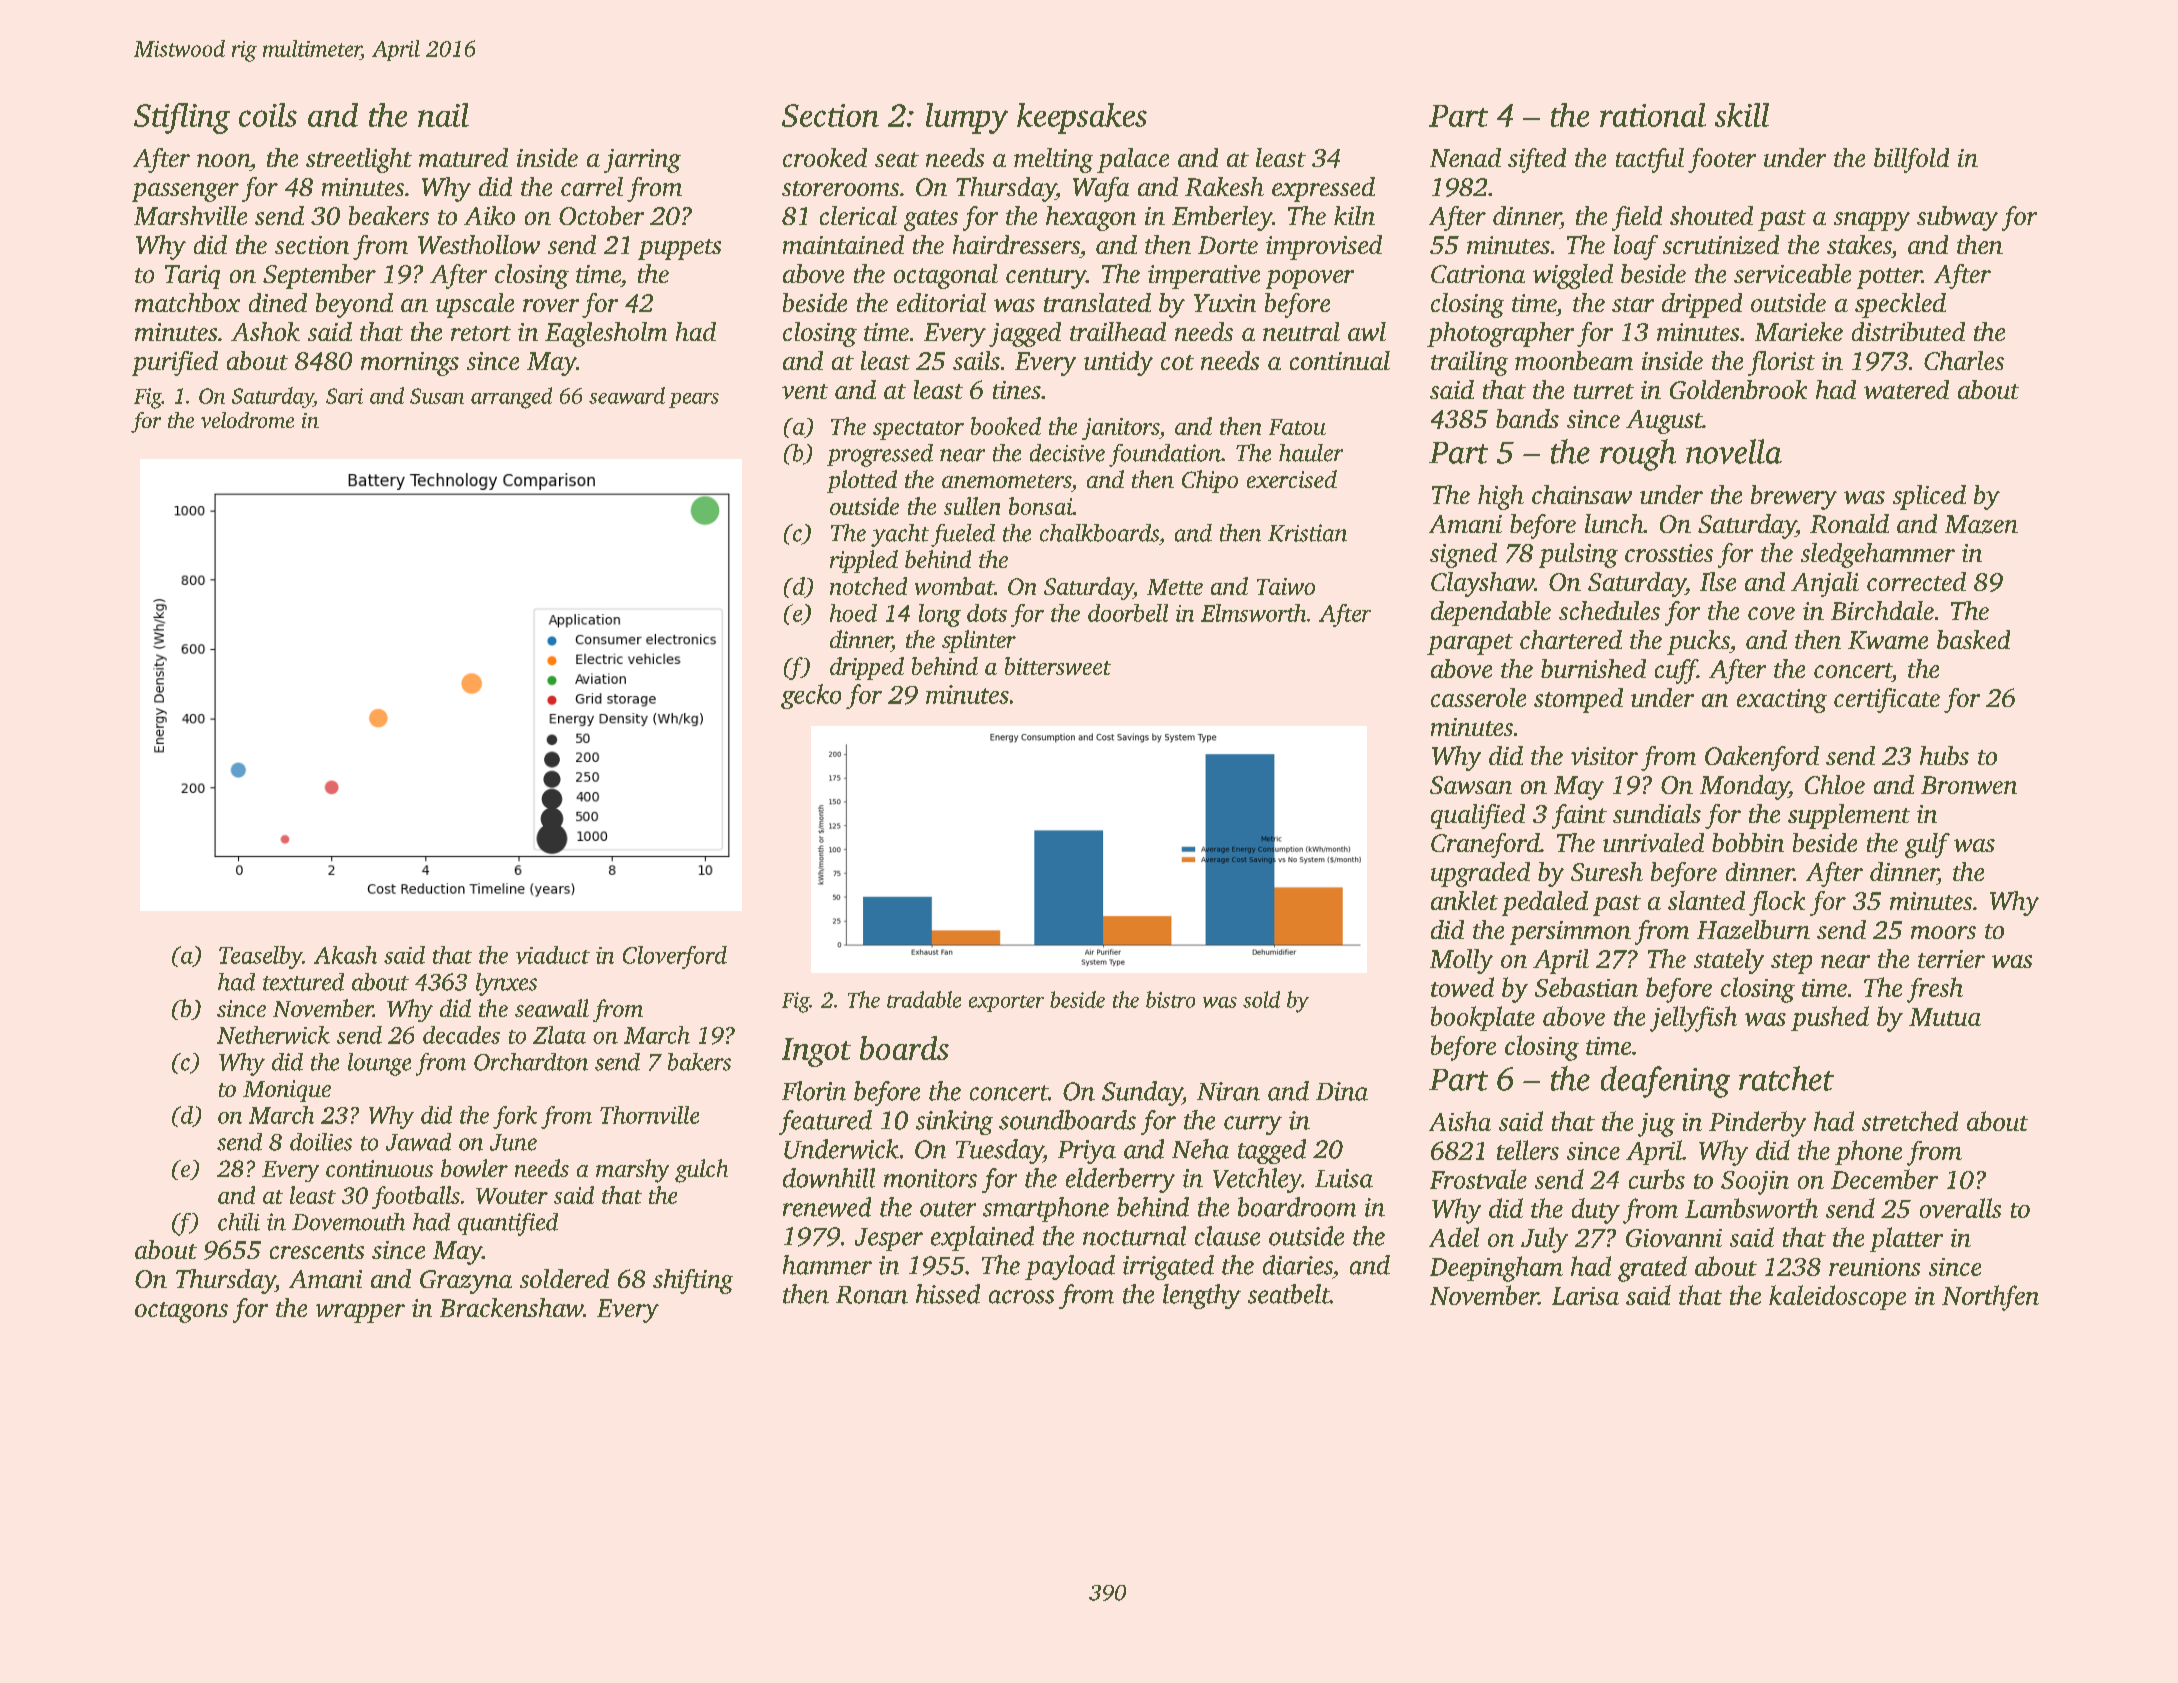  I want to click on sails, so click(976, 360).
